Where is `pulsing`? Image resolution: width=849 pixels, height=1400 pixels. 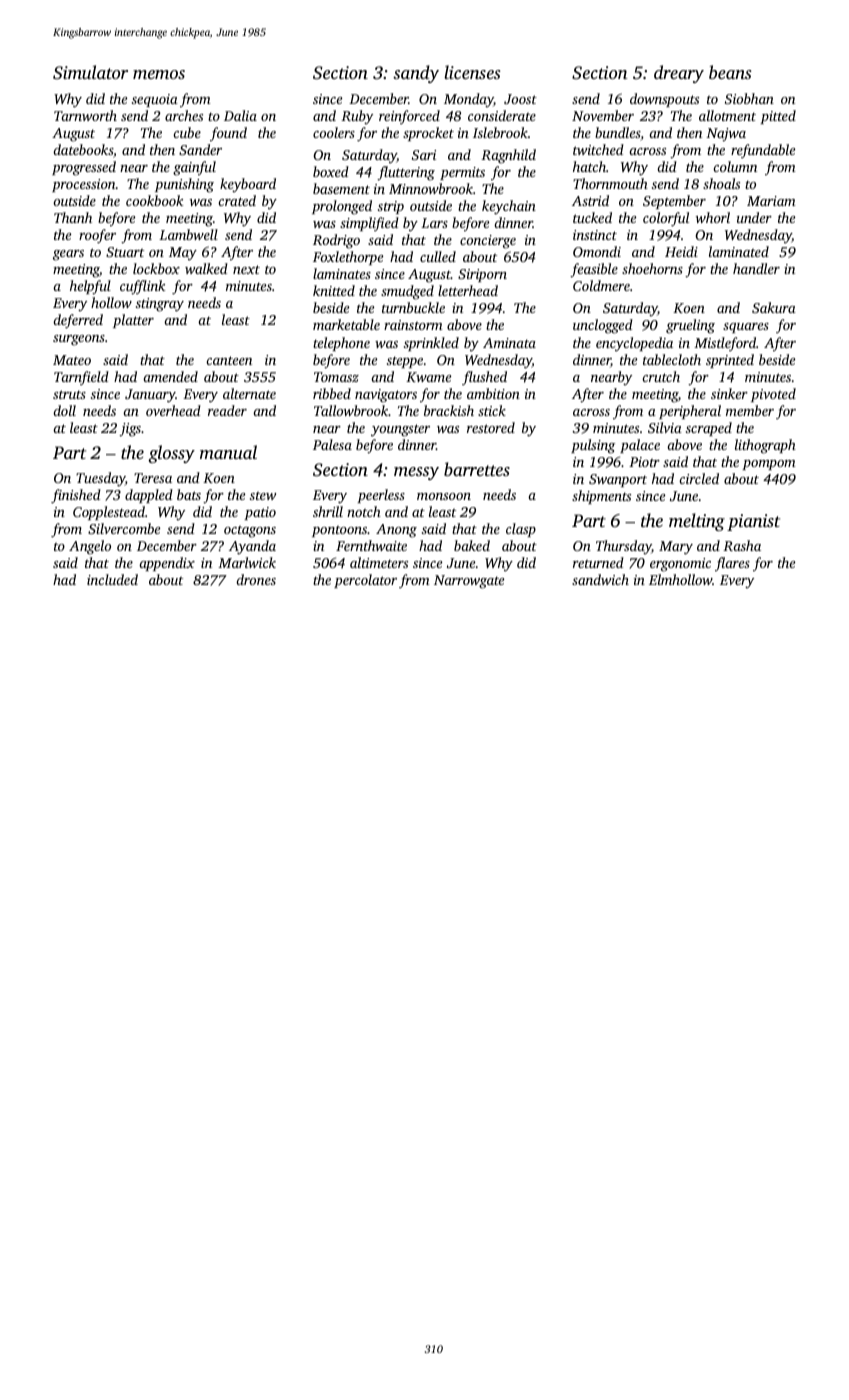 pulsing is located at coordinates (593, 446).
